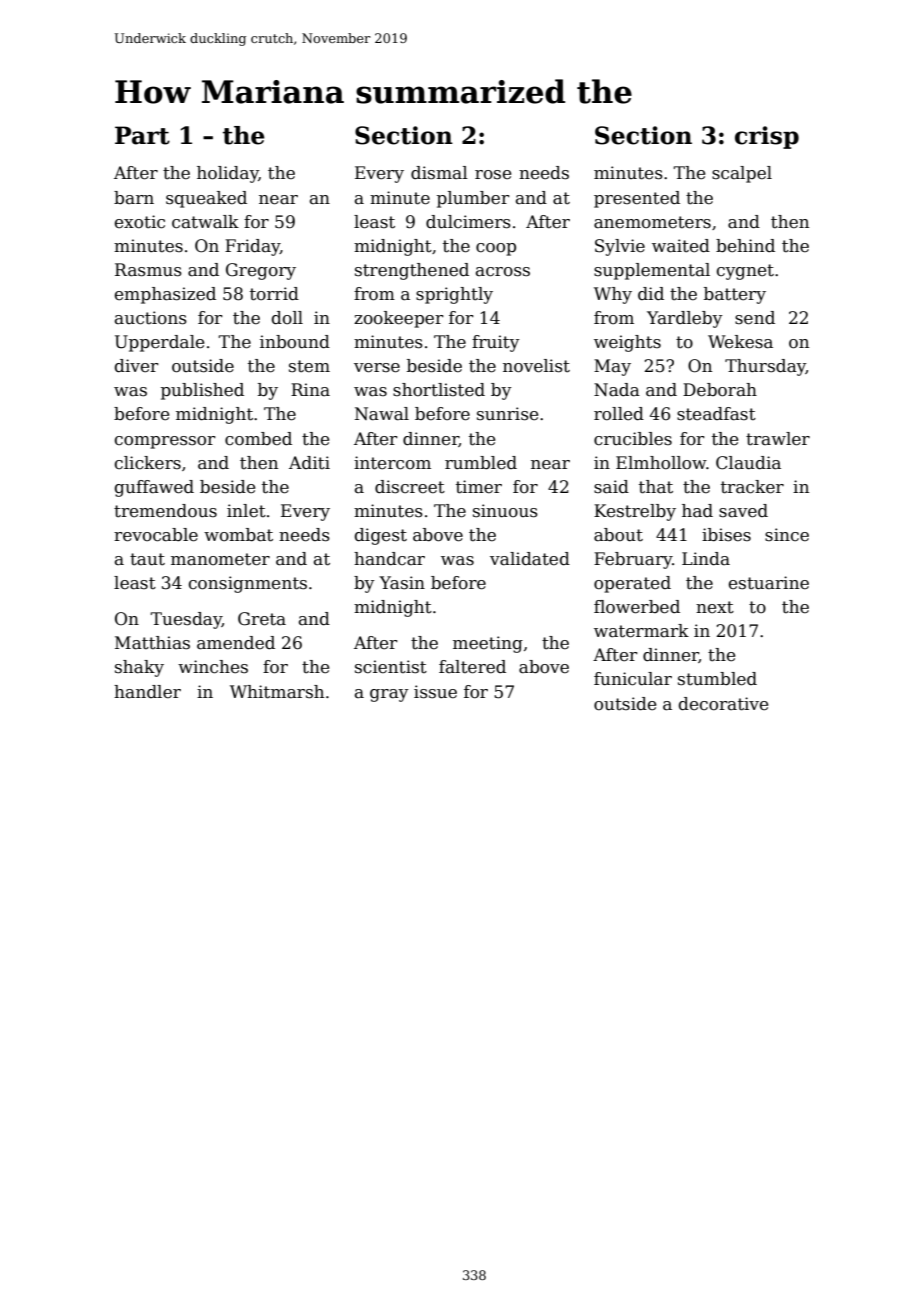 Image resolution: width=924 pixels, height=1308 pixels. Describe the element at coordinates (439, 173) in the screenshot. I see `dismal` at that location.
